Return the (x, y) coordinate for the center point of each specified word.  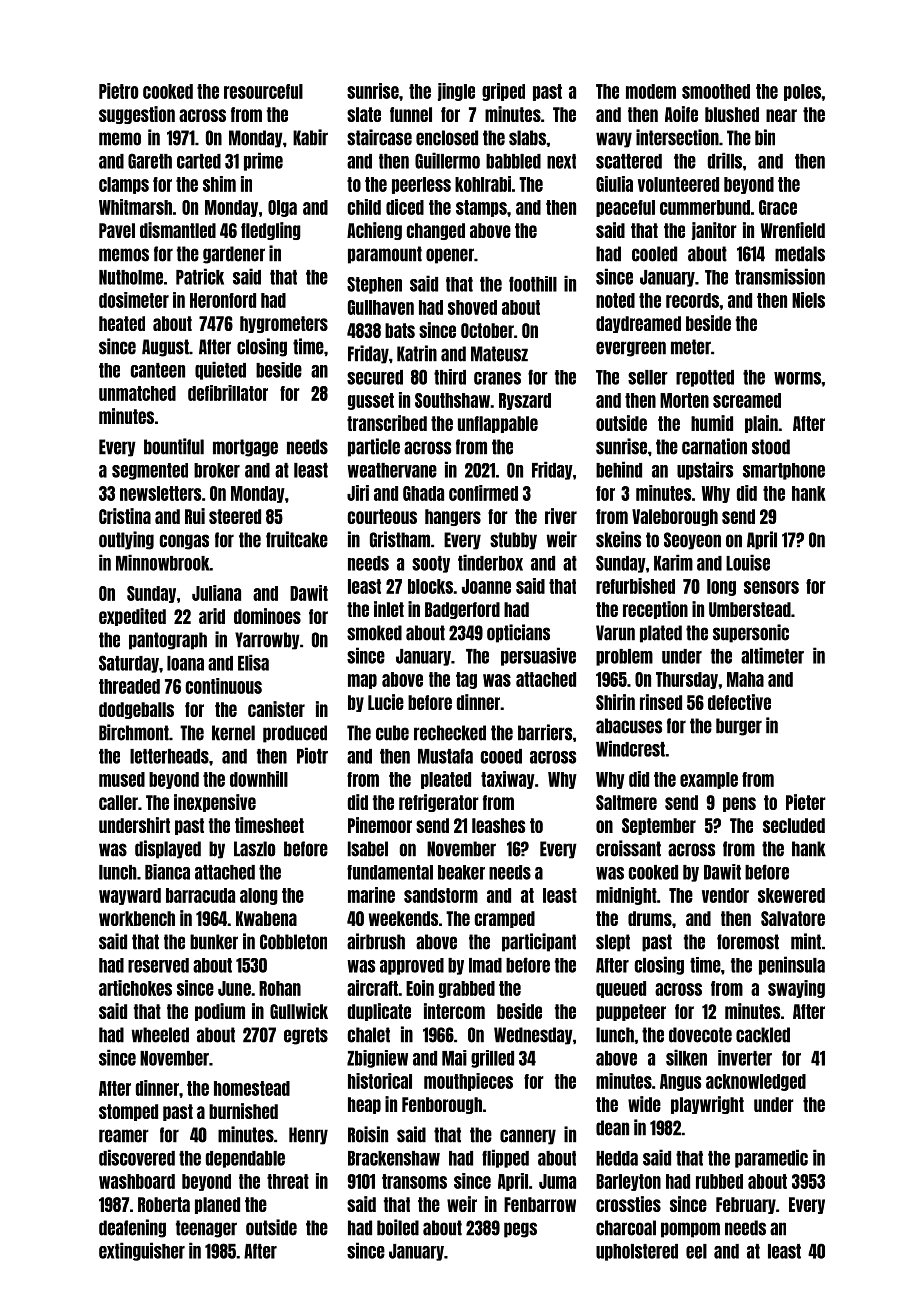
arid (212, 616)
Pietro (118, 91)
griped (503, 92)
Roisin (368, 1134)
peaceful (625, 208)
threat (288, 1181)
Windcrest (630, 748)
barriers (545, 732)
